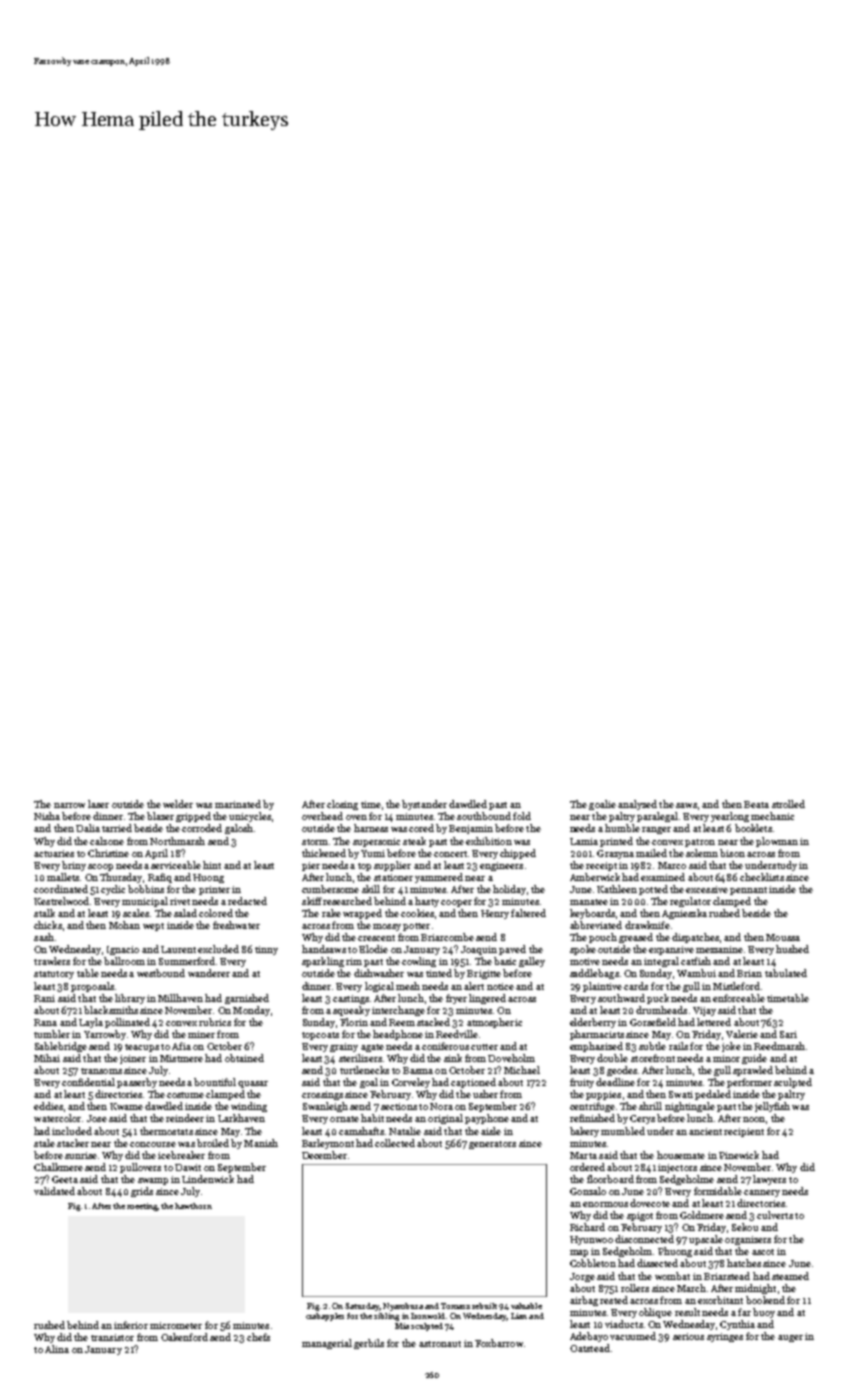  What do you see at coordinates (178, 804) in the screenshot?
I see `welder` at bounding box center [178, 804].
